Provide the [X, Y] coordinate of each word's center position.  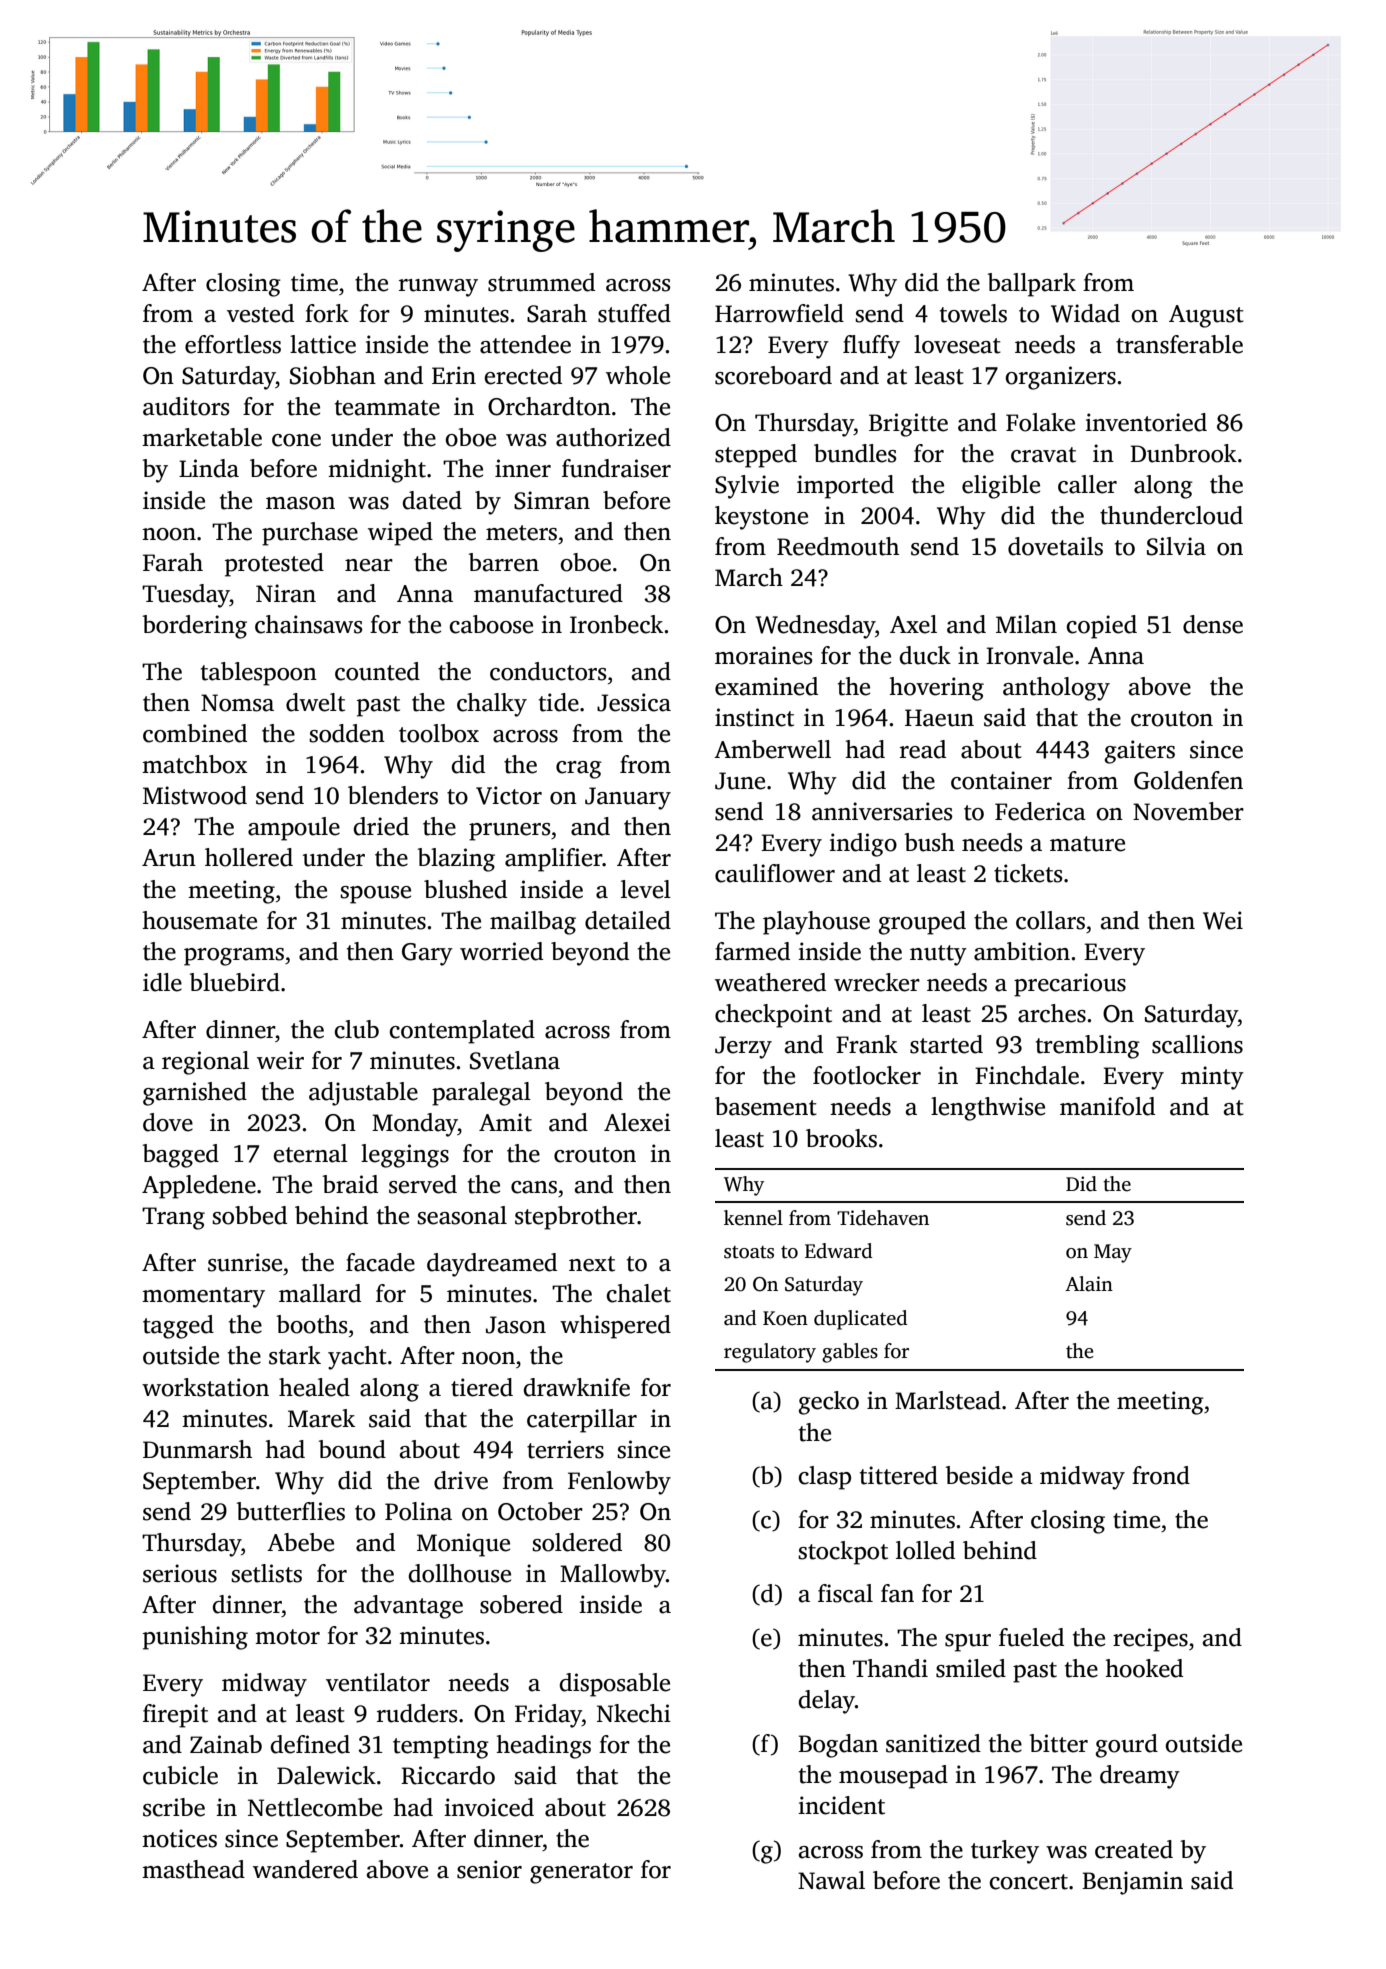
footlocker [867, 1075]
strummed [541, 282]
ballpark [1031, 285]
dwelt [315, 702]
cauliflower [775, 873]
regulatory [770, 1353]
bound [352, 1449]
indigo [863, 845]
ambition [1022, 951]
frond [1161, 1475]
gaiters [1140, 752]
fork [327, 313]
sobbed [249, 1215]
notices [179, 1838]
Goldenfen [1188, 780]
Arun [169, 858]
